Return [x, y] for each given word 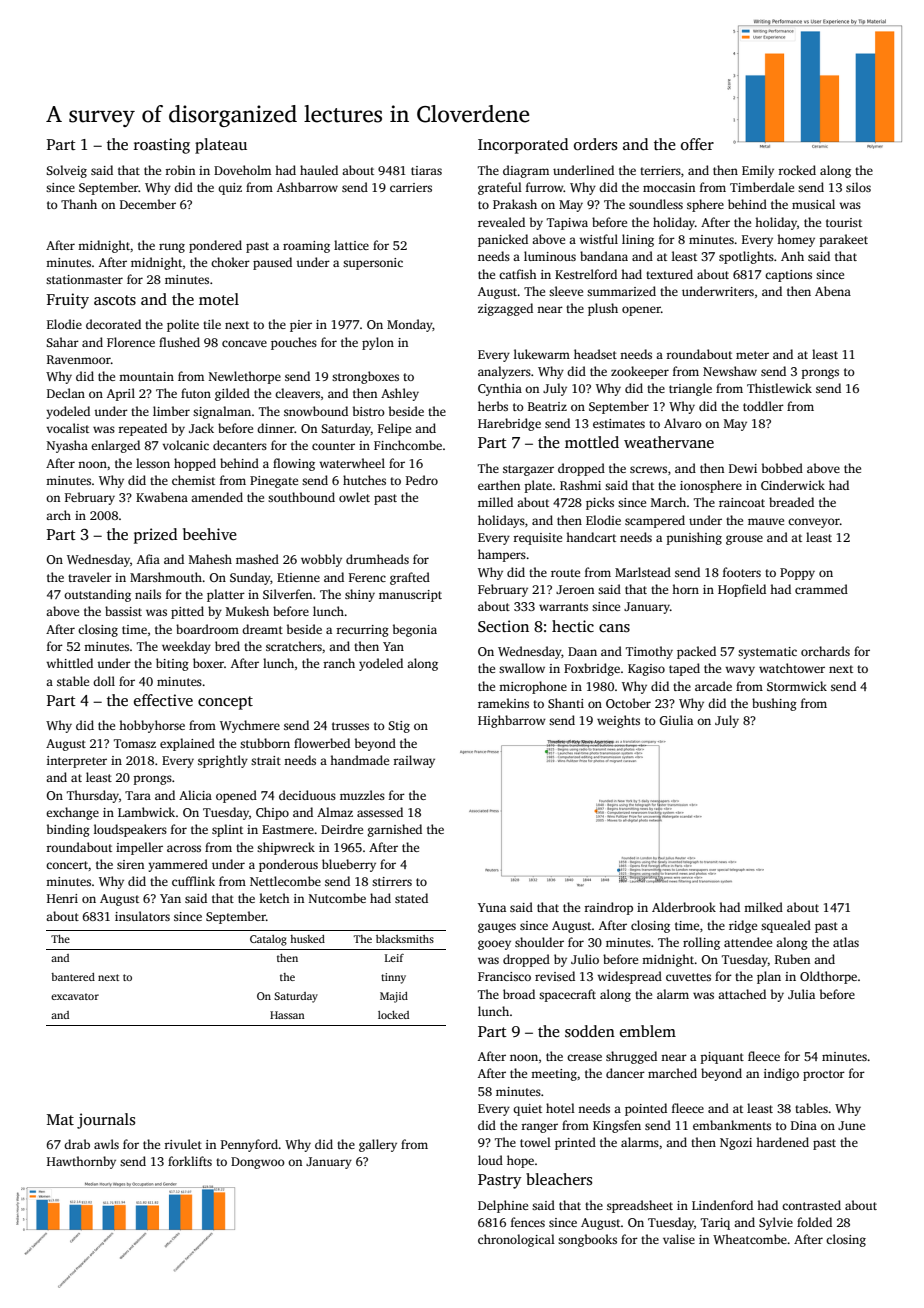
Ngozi [736, 1144]
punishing [694, 538]
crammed [821, 589]
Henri [62, 898]
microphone [533, 687]
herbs [493, 406]
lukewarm [542, 354]
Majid [394, 997]
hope [520, 1161]
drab [77, 1144]
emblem [648, 1031]
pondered [215, 246]
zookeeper [640, 372]
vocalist [67, 428]
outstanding [97, 595]
